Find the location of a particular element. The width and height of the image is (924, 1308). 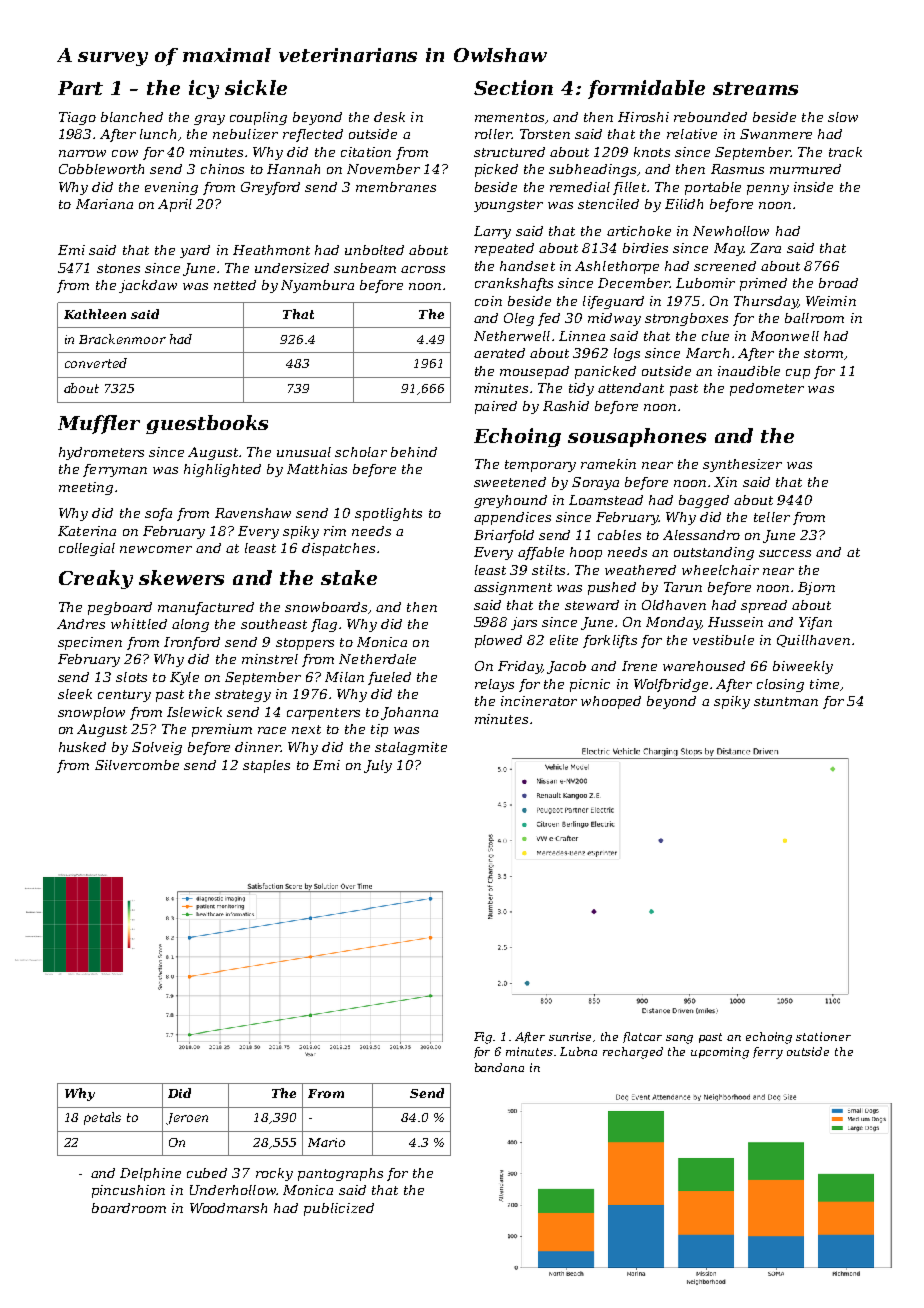

stuntman is located at coordinates (786, 701).
